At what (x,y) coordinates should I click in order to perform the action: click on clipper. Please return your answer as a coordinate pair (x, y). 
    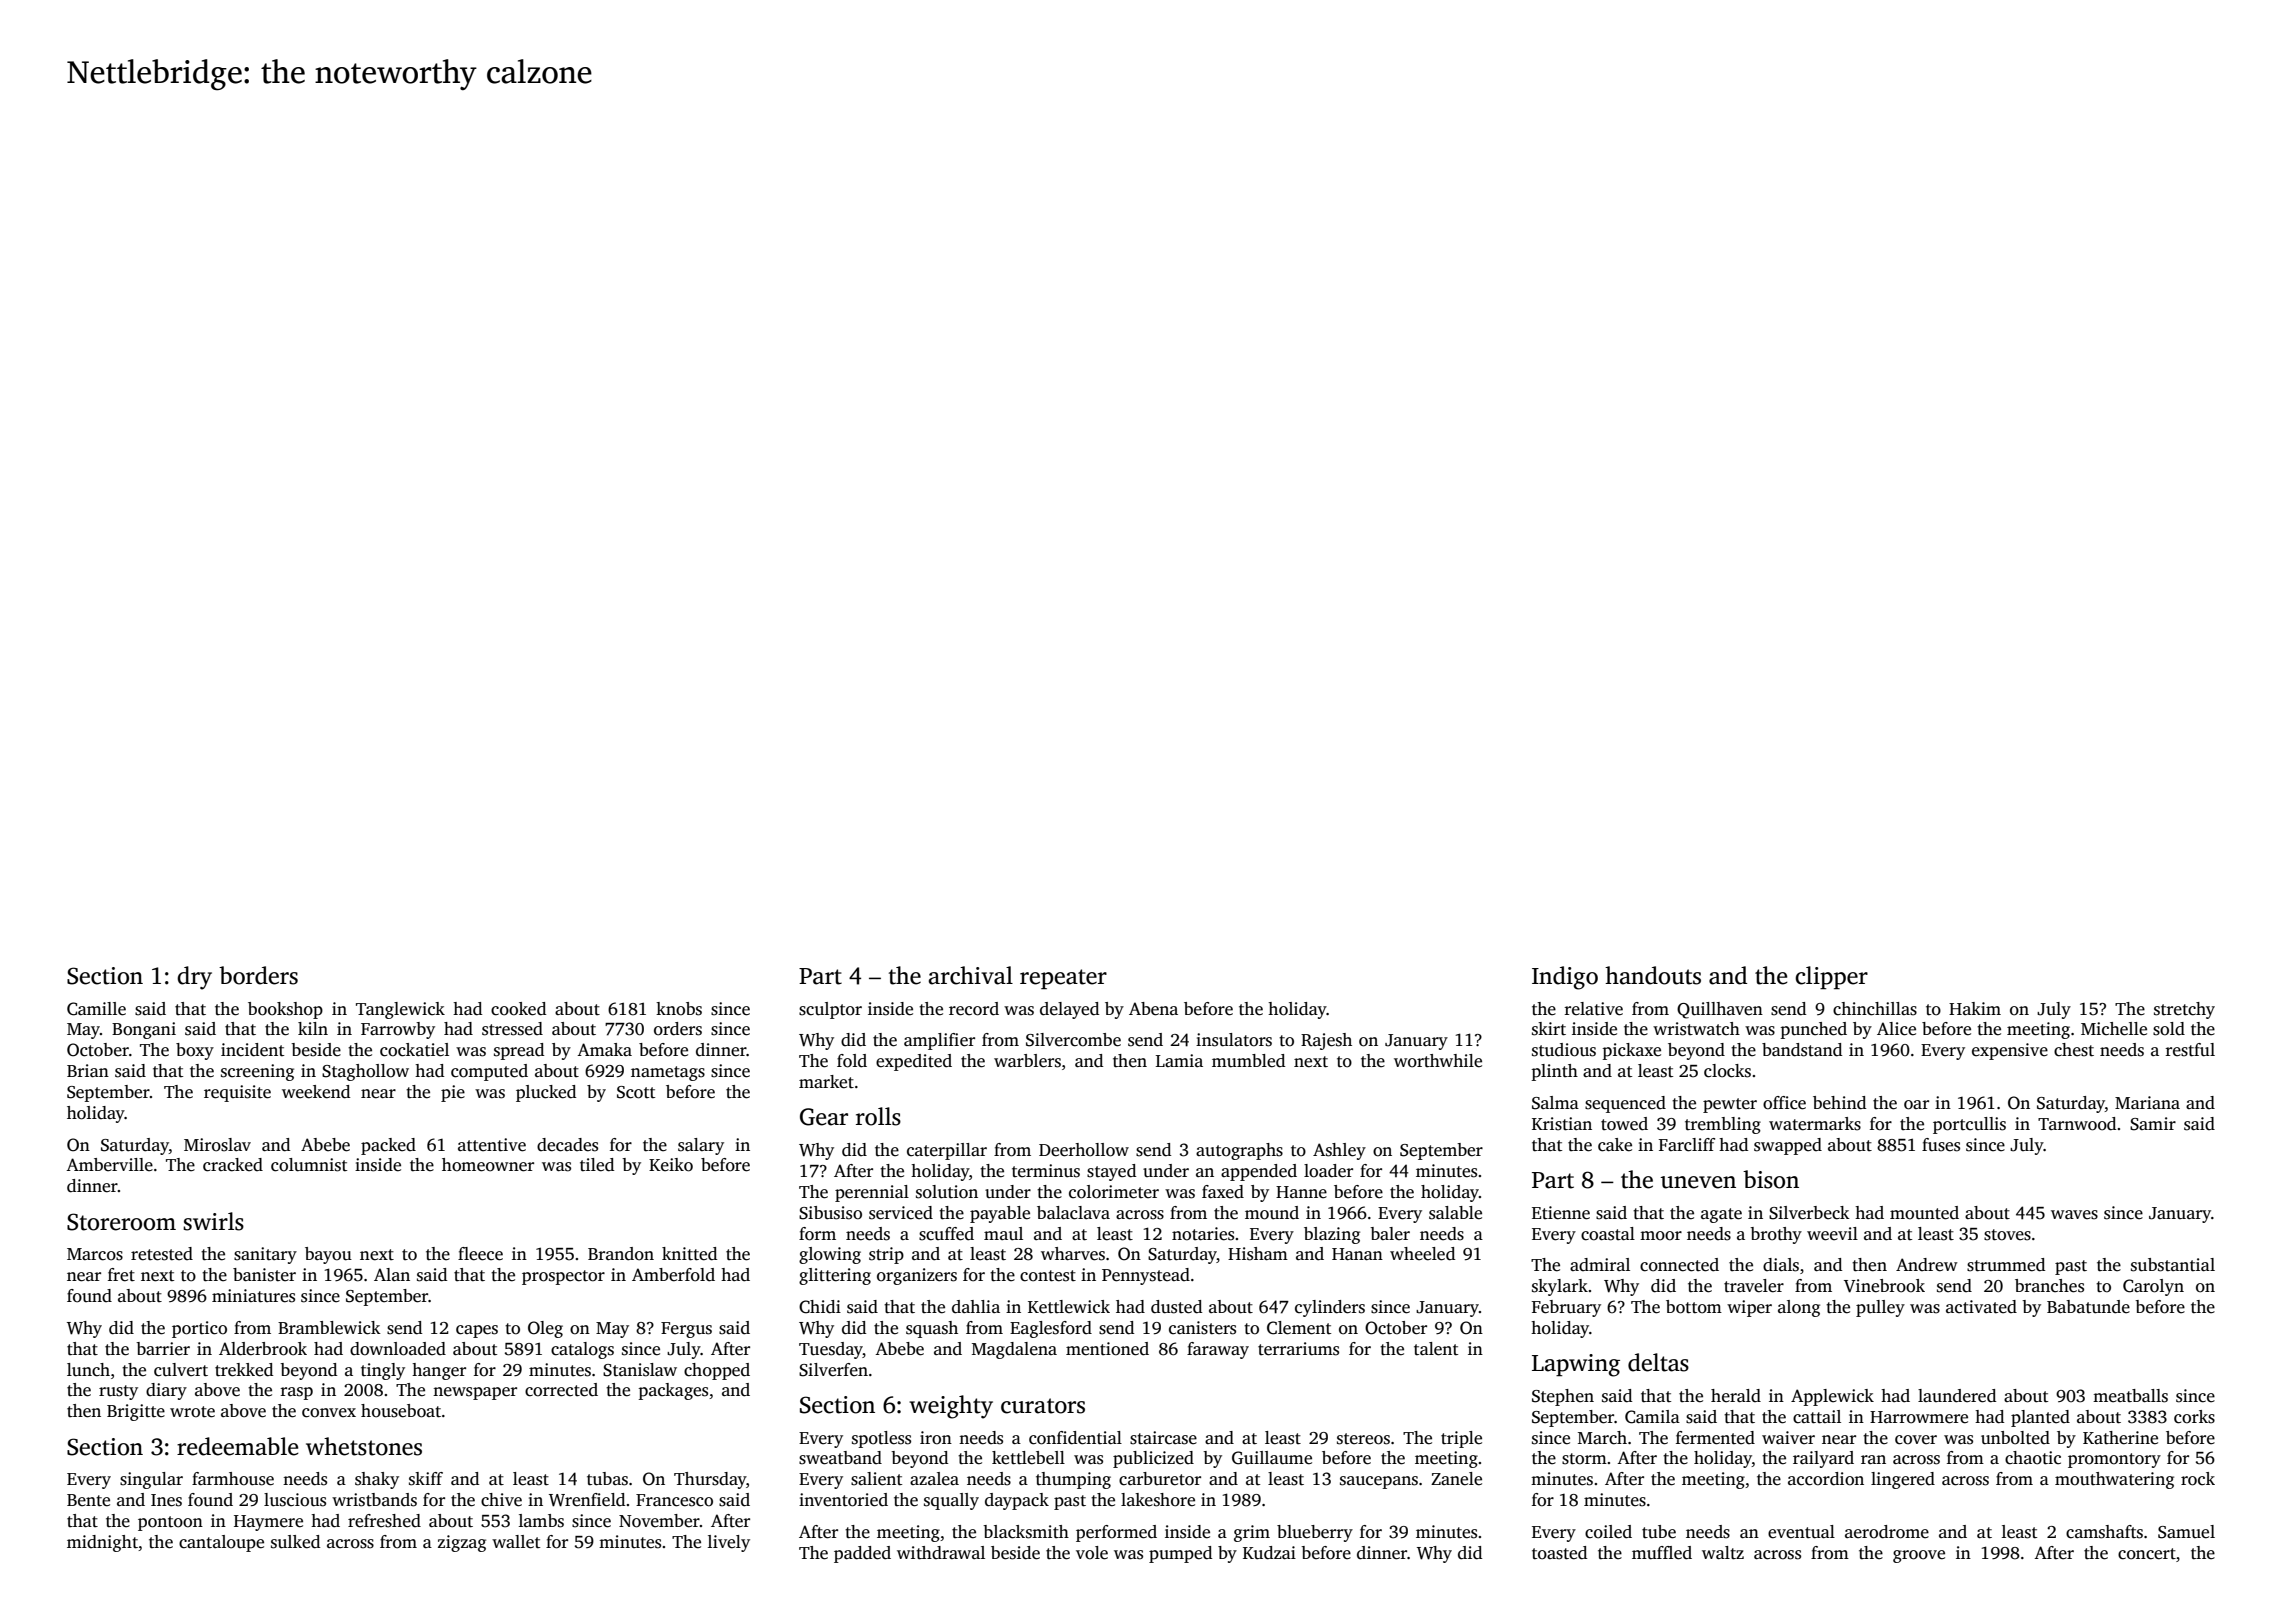
    Looking at the image, I should click on (1831, 977).
